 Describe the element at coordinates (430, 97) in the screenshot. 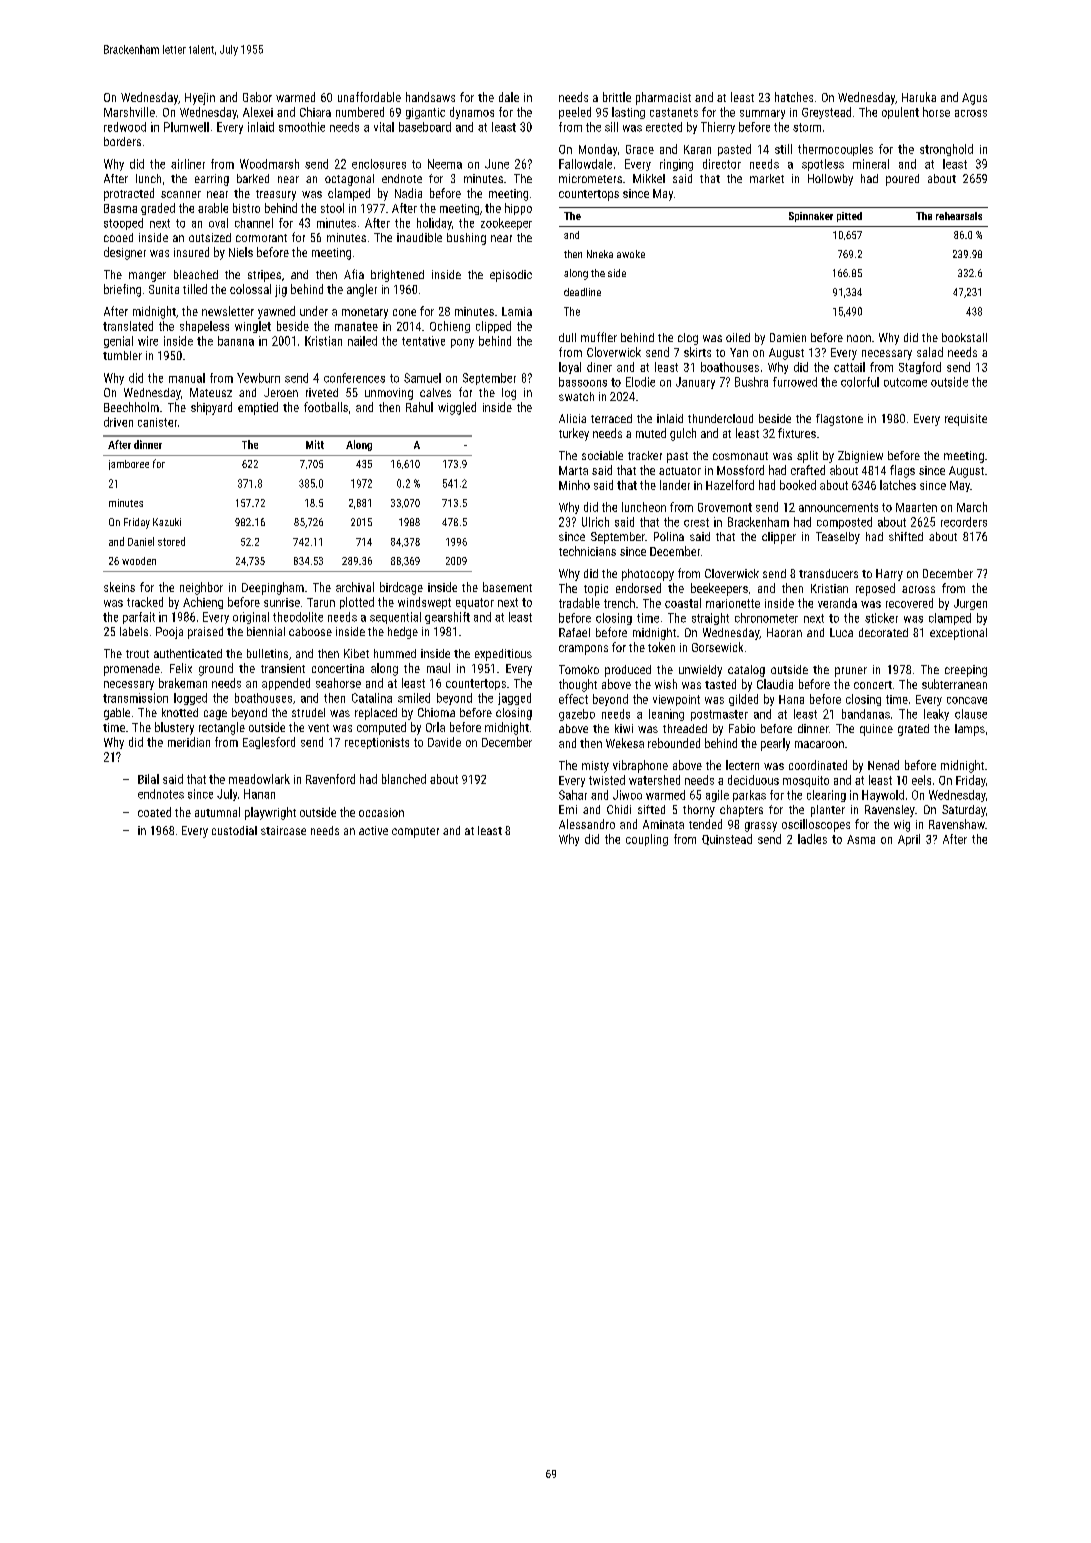

I see `handsaws` at that location.
